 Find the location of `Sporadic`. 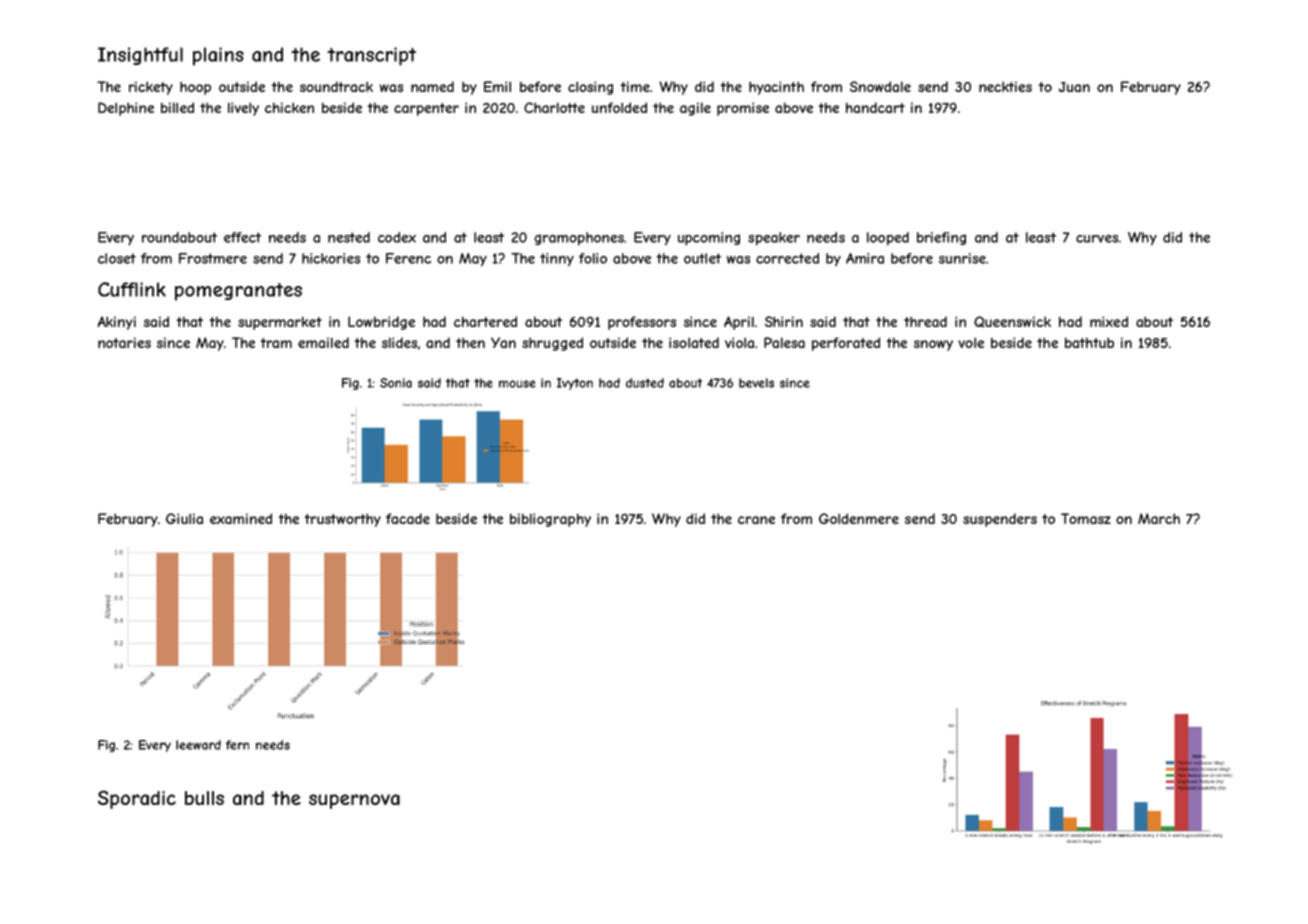

Sporadic is located at coordinates (137, 799).
